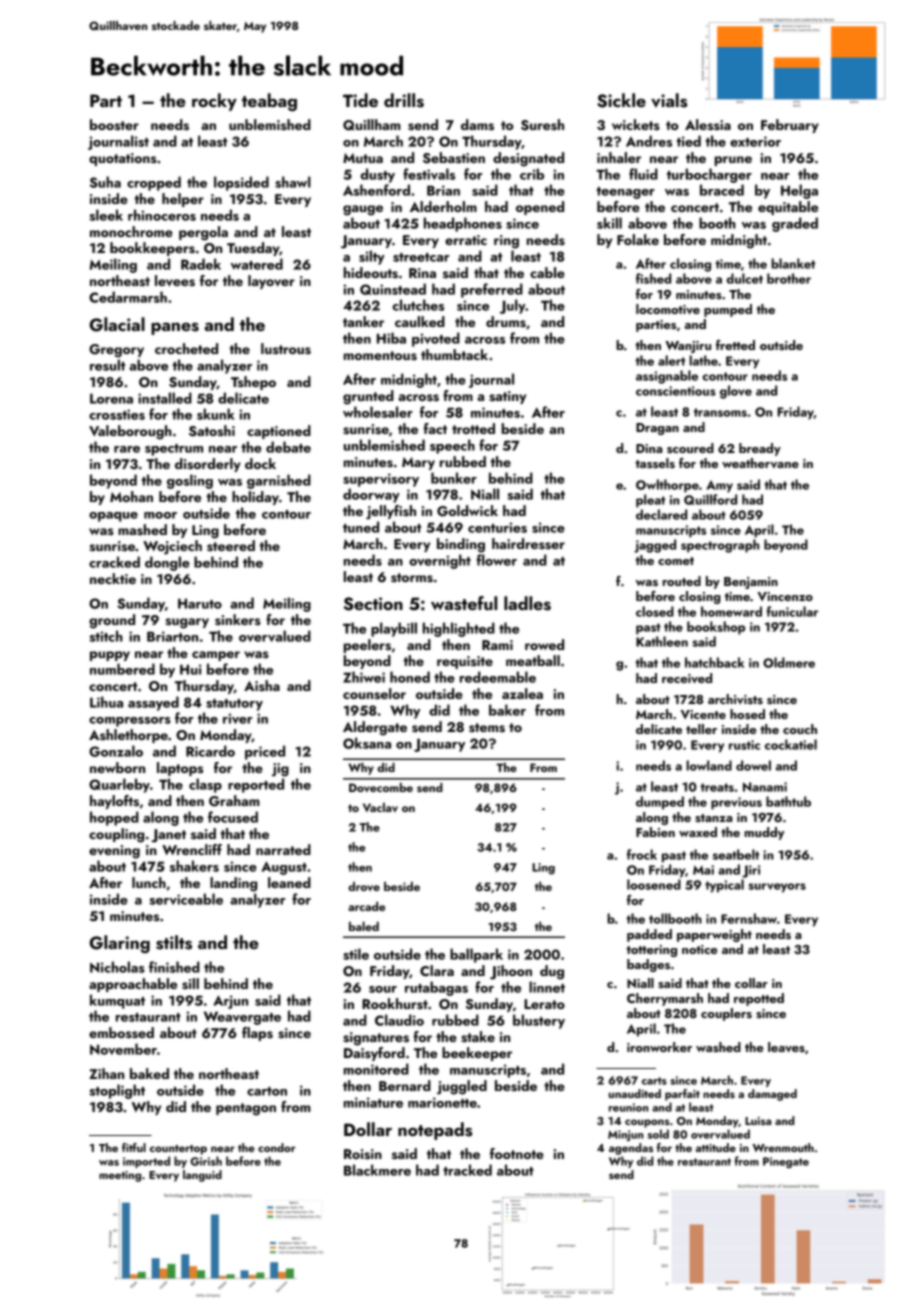  I want to click on vials, so click(669, 100).
